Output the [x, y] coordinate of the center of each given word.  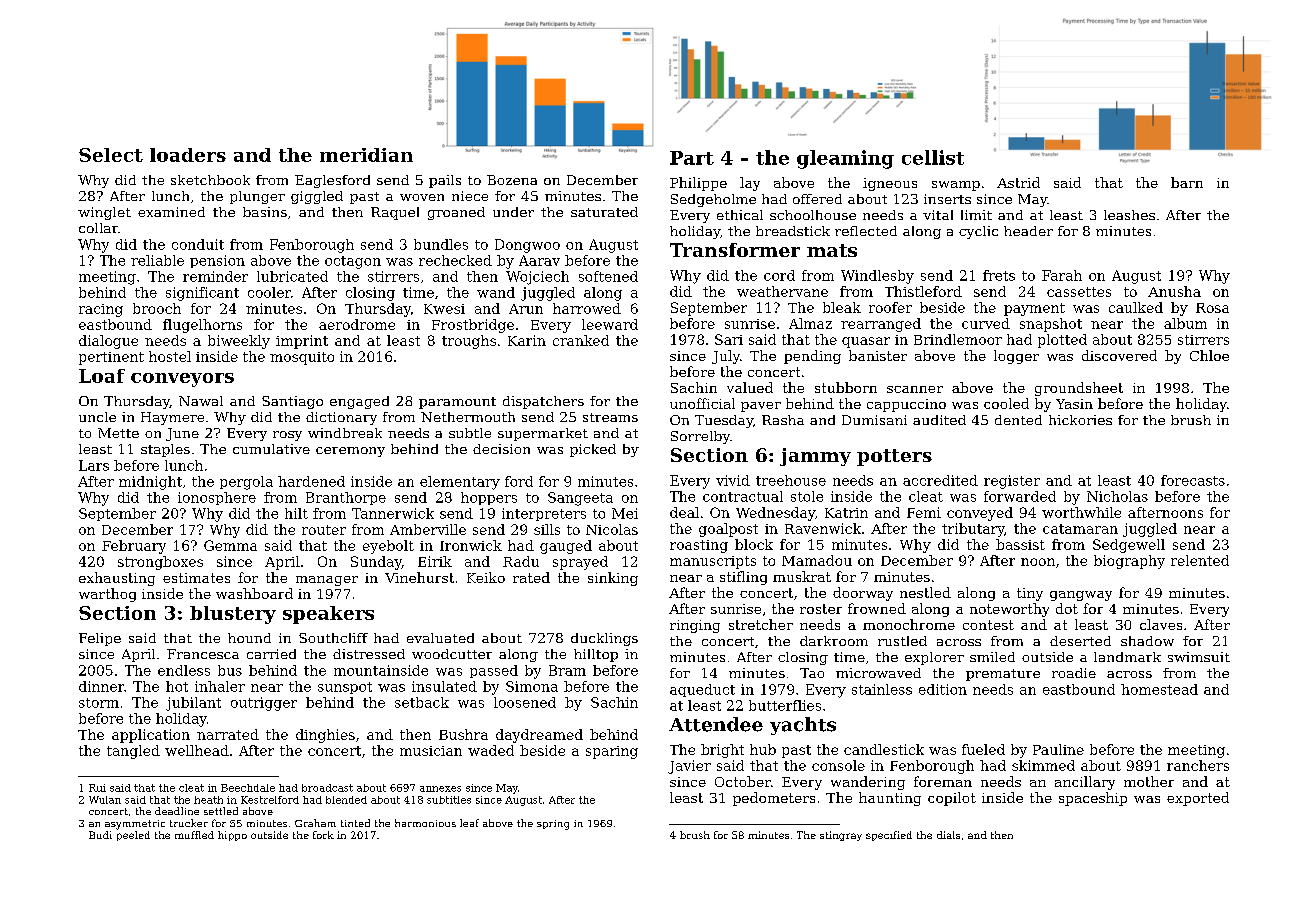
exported [1198, 799]
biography [1129, 562]
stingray [841, 836]
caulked [1136, 307]
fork [323, 835]
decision [501, 449]
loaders [188, 155]
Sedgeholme [713, 200]
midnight [150, 483]
